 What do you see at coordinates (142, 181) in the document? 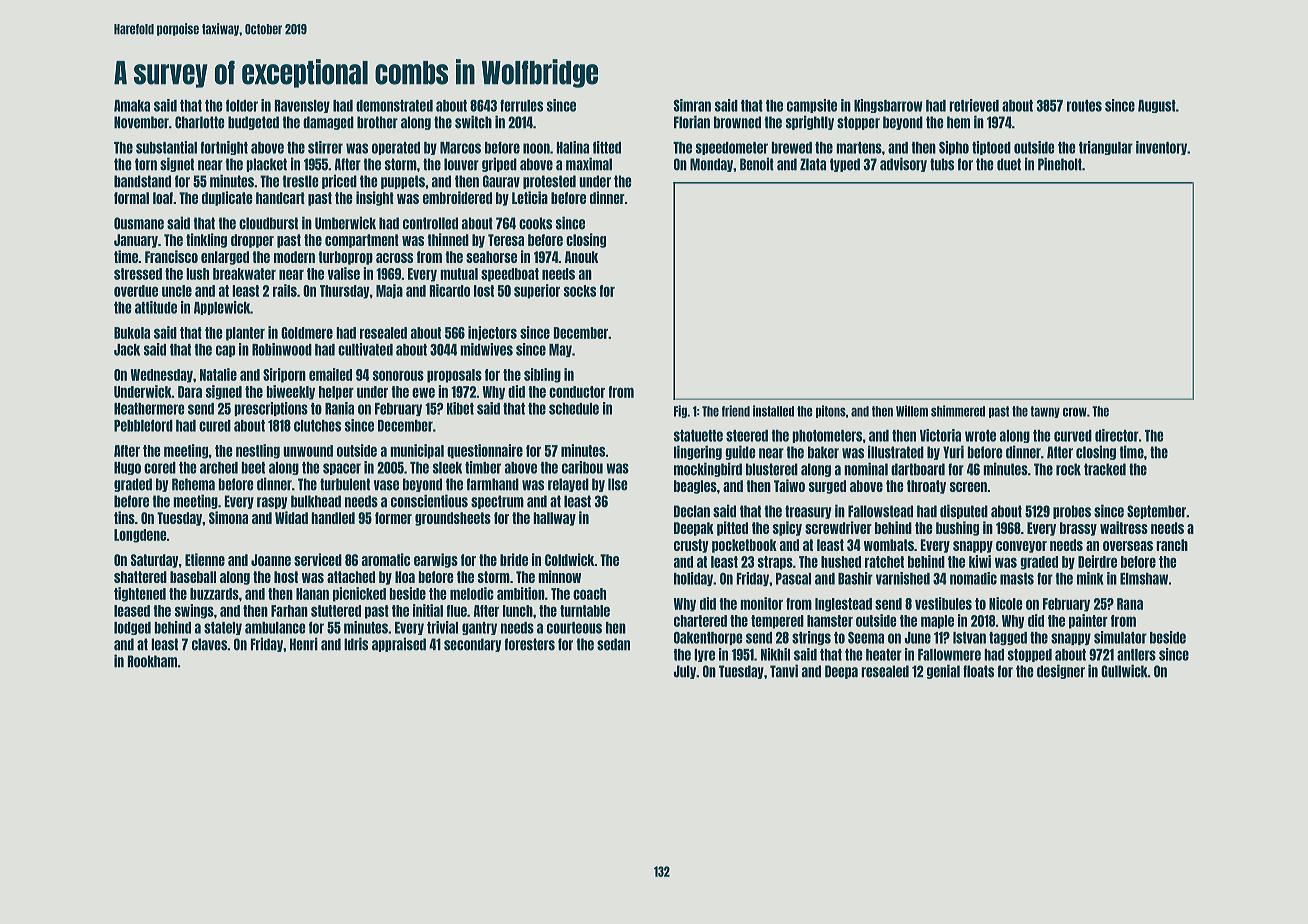
I see `bandstand` at bounding box center [142, 181].
